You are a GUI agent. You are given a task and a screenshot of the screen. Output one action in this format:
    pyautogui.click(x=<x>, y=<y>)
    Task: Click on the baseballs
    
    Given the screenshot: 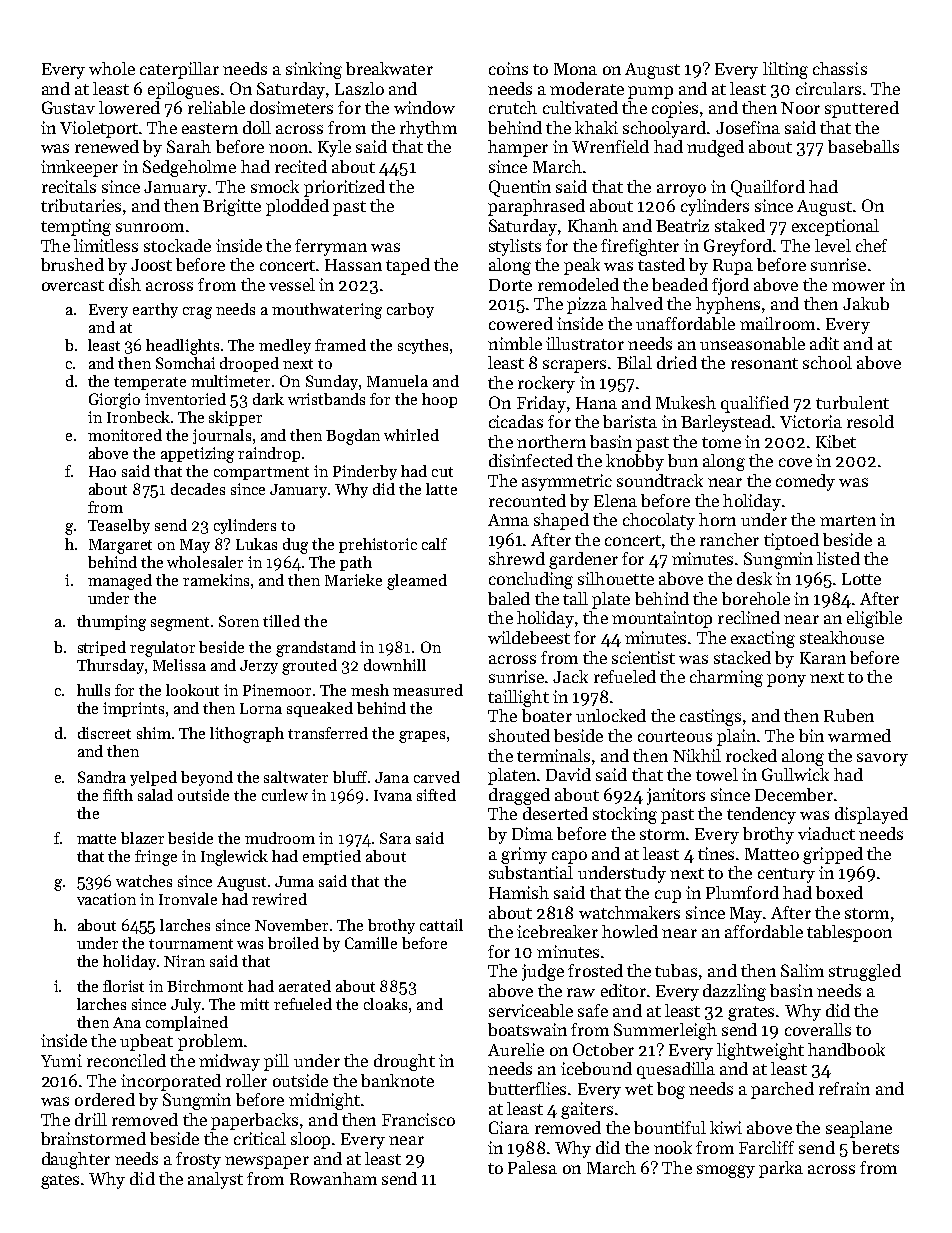 What is the action you would take?
    pyautogui.click(x=863, y=146)
